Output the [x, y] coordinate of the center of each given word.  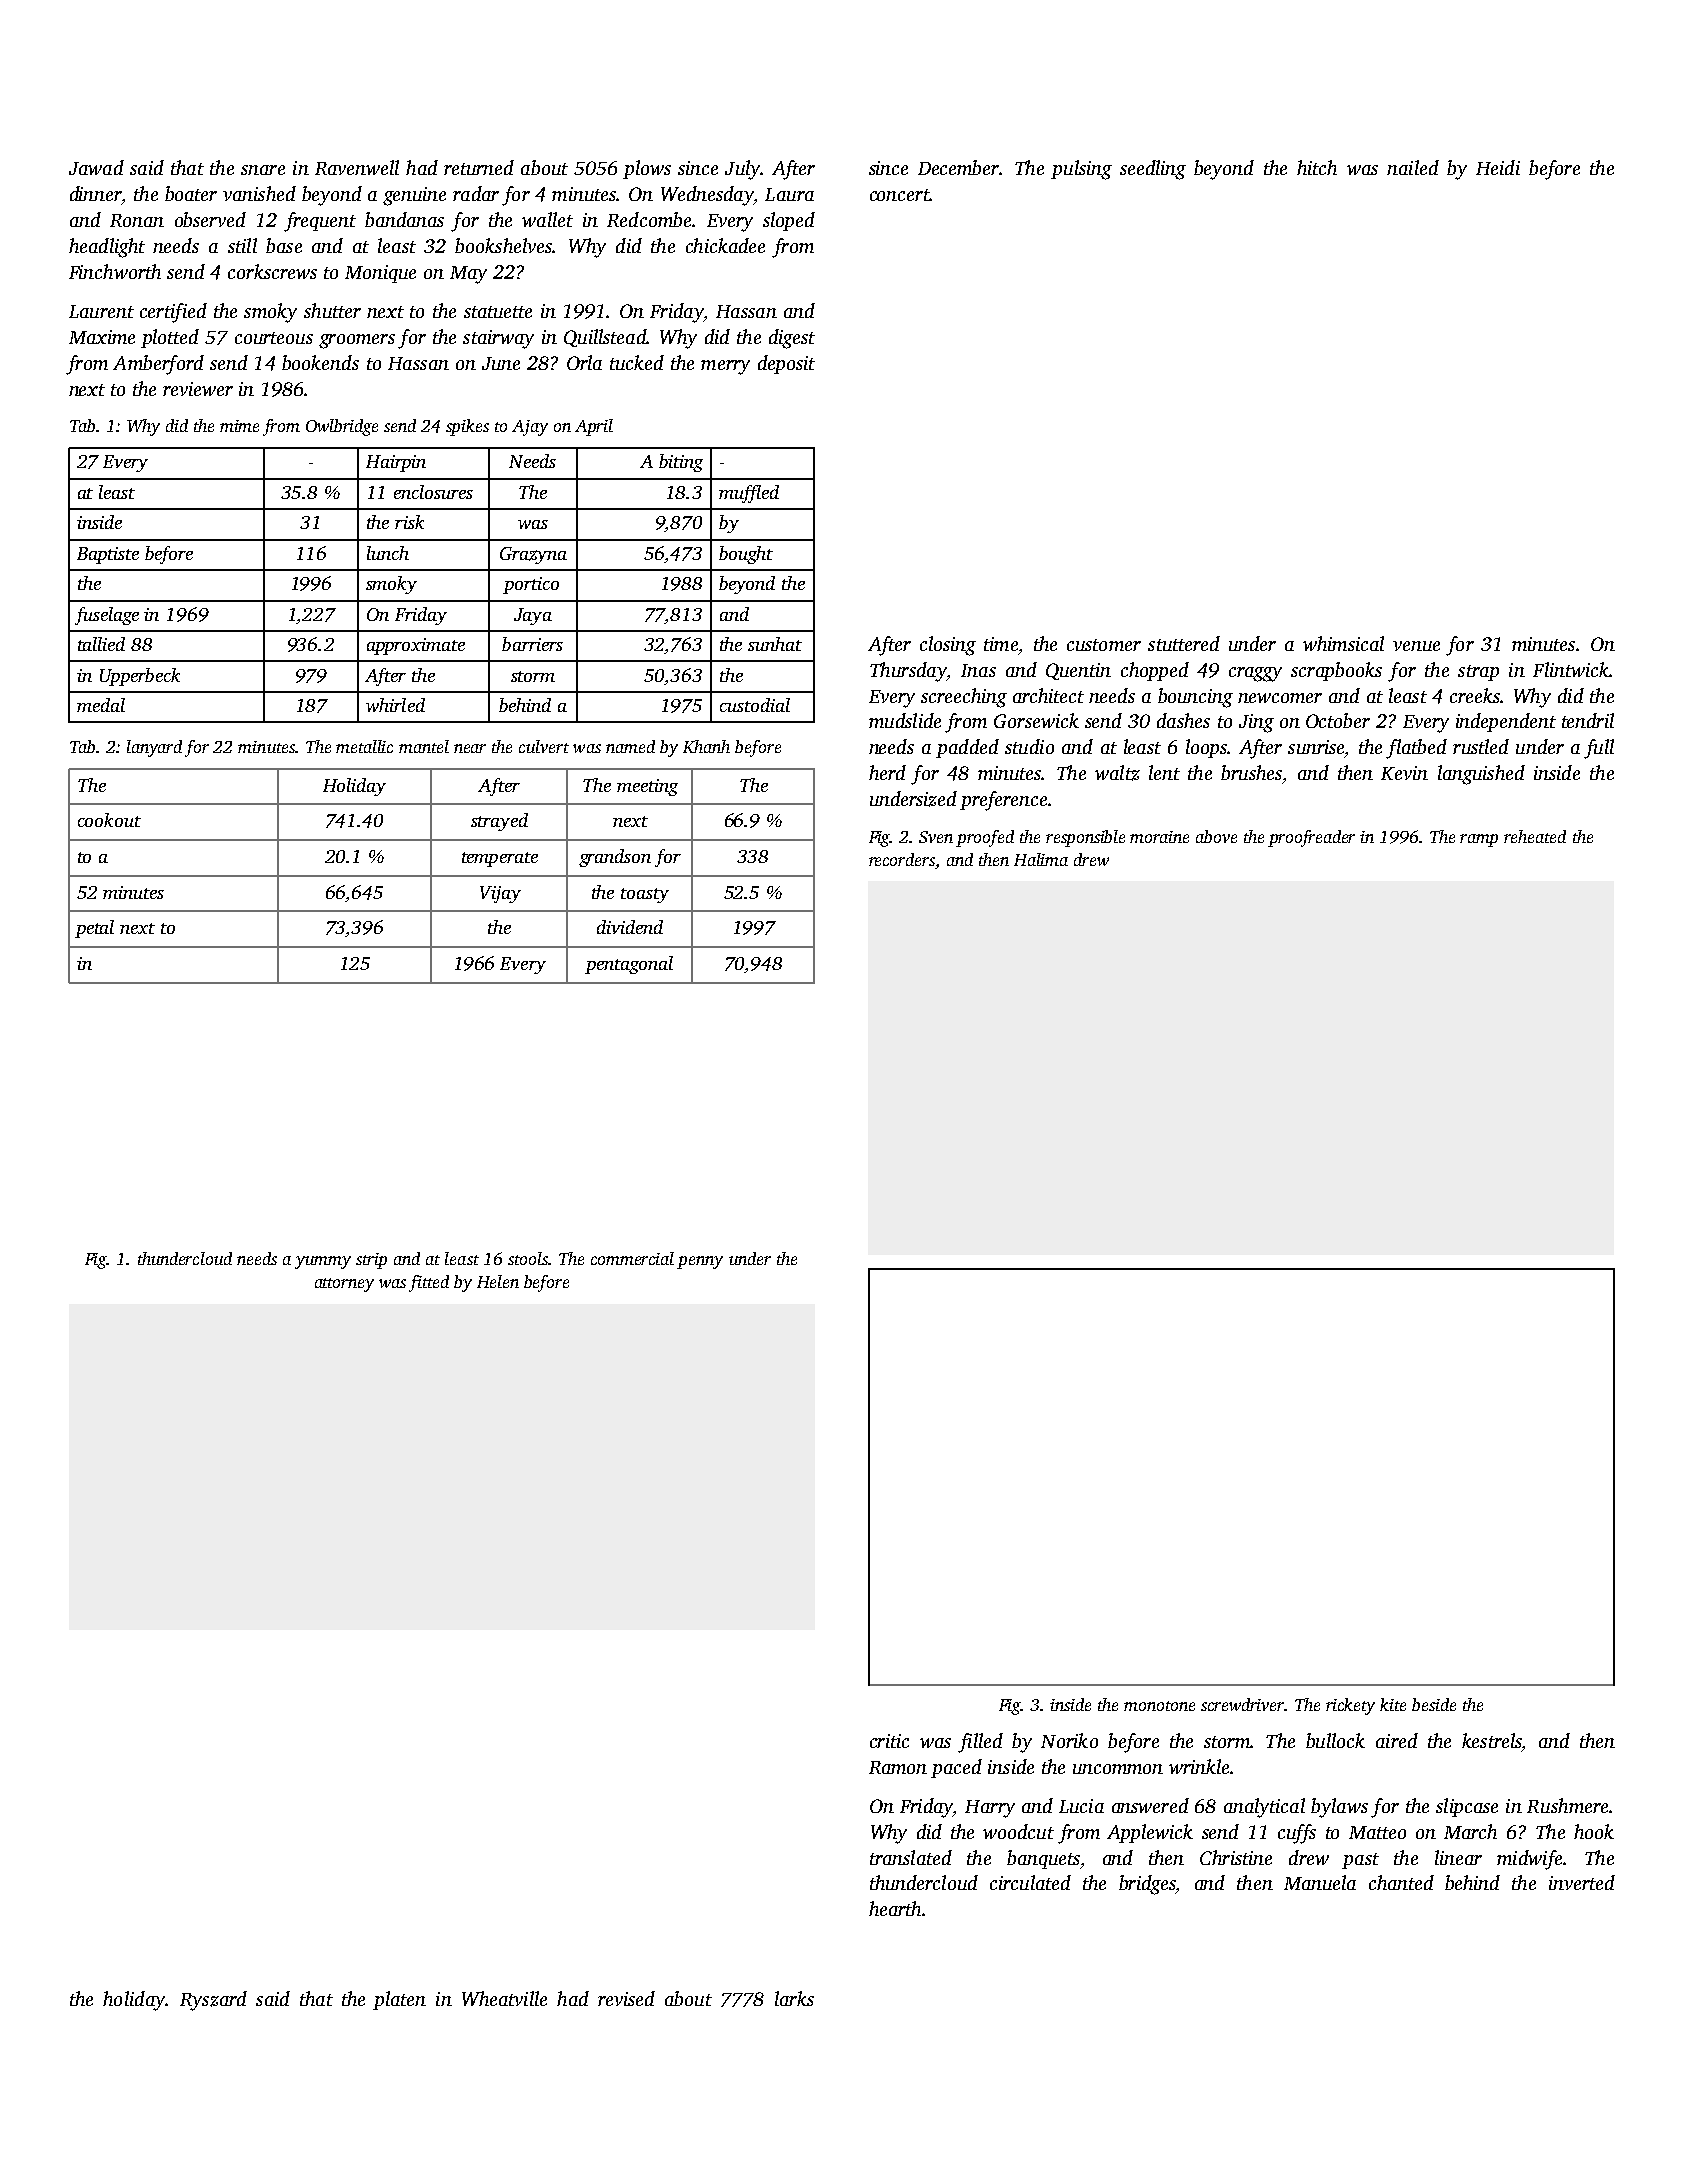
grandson [615, 858]
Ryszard [213, 2001]
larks [794, 1998]
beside [1434, 1704]
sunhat [775, 644]
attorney [344, 1285]
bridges [1147, 1885]
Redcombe [649, 219]
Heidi [1498, 167]
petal [94, 929]
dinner [95, 193]
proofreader [1311, 838]
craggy [1255, 674]
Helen [498, 1281]
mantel [424, 746]
